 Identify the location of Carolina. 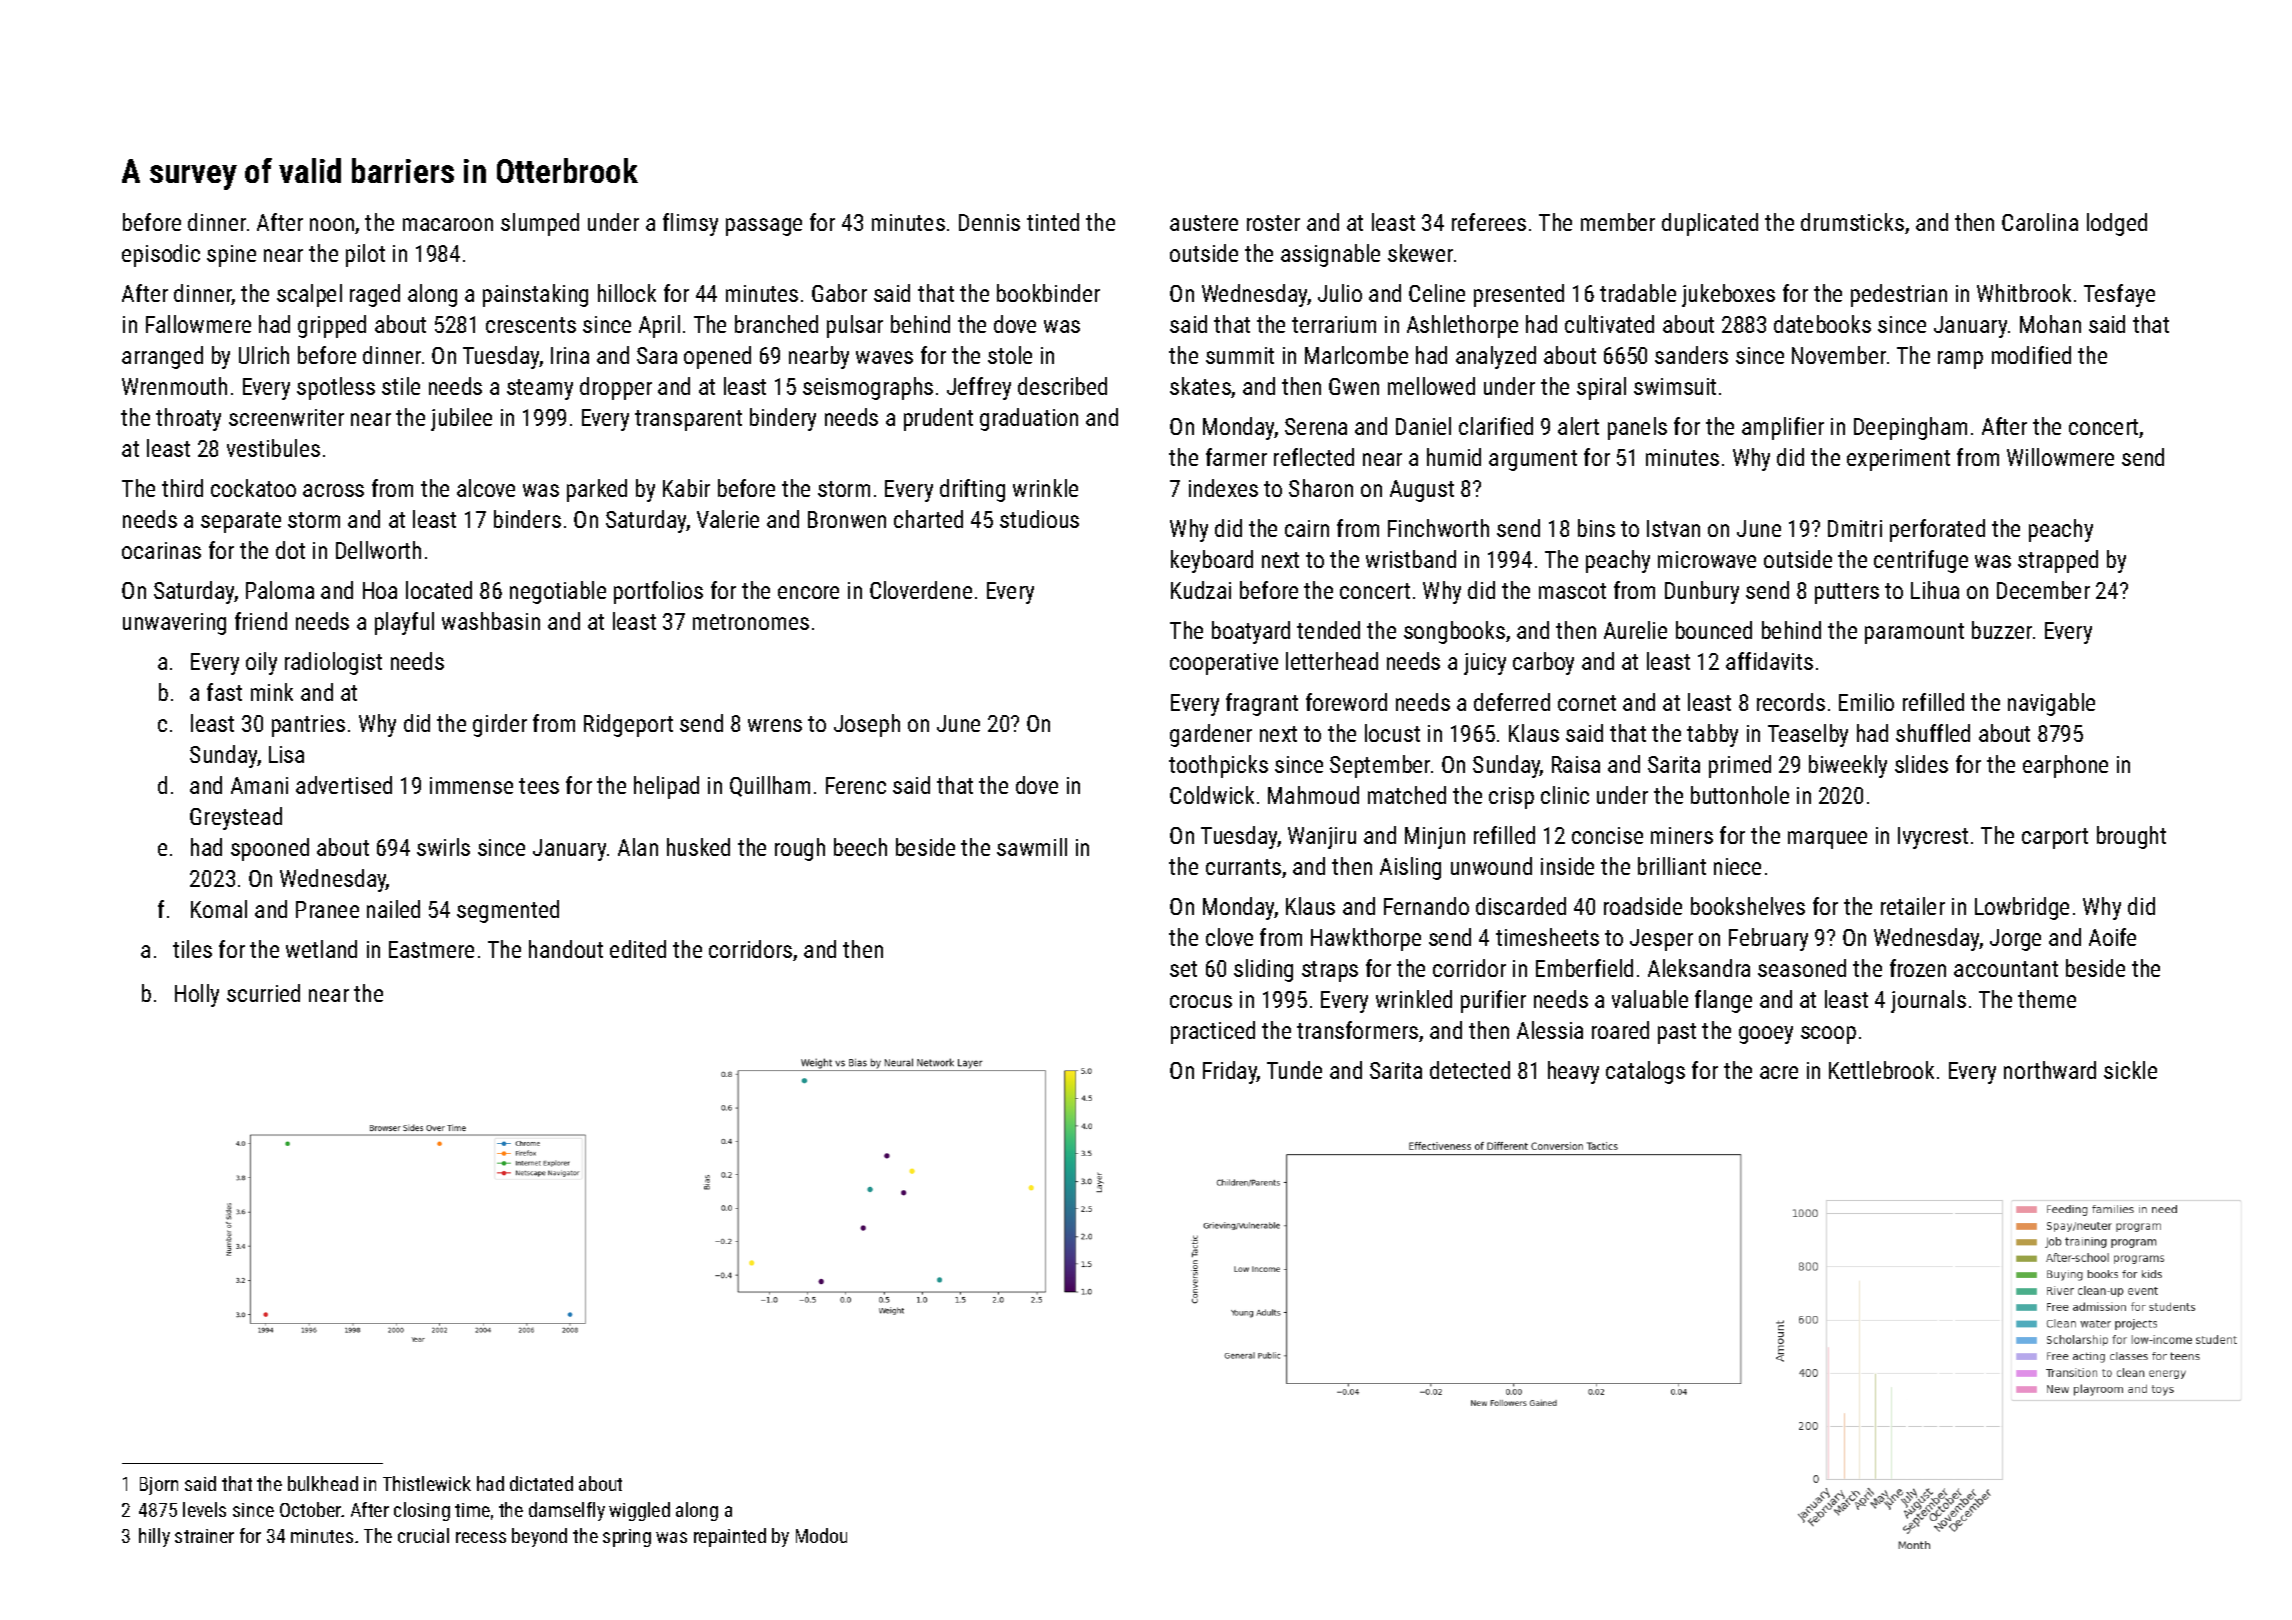
(2040, 222).
